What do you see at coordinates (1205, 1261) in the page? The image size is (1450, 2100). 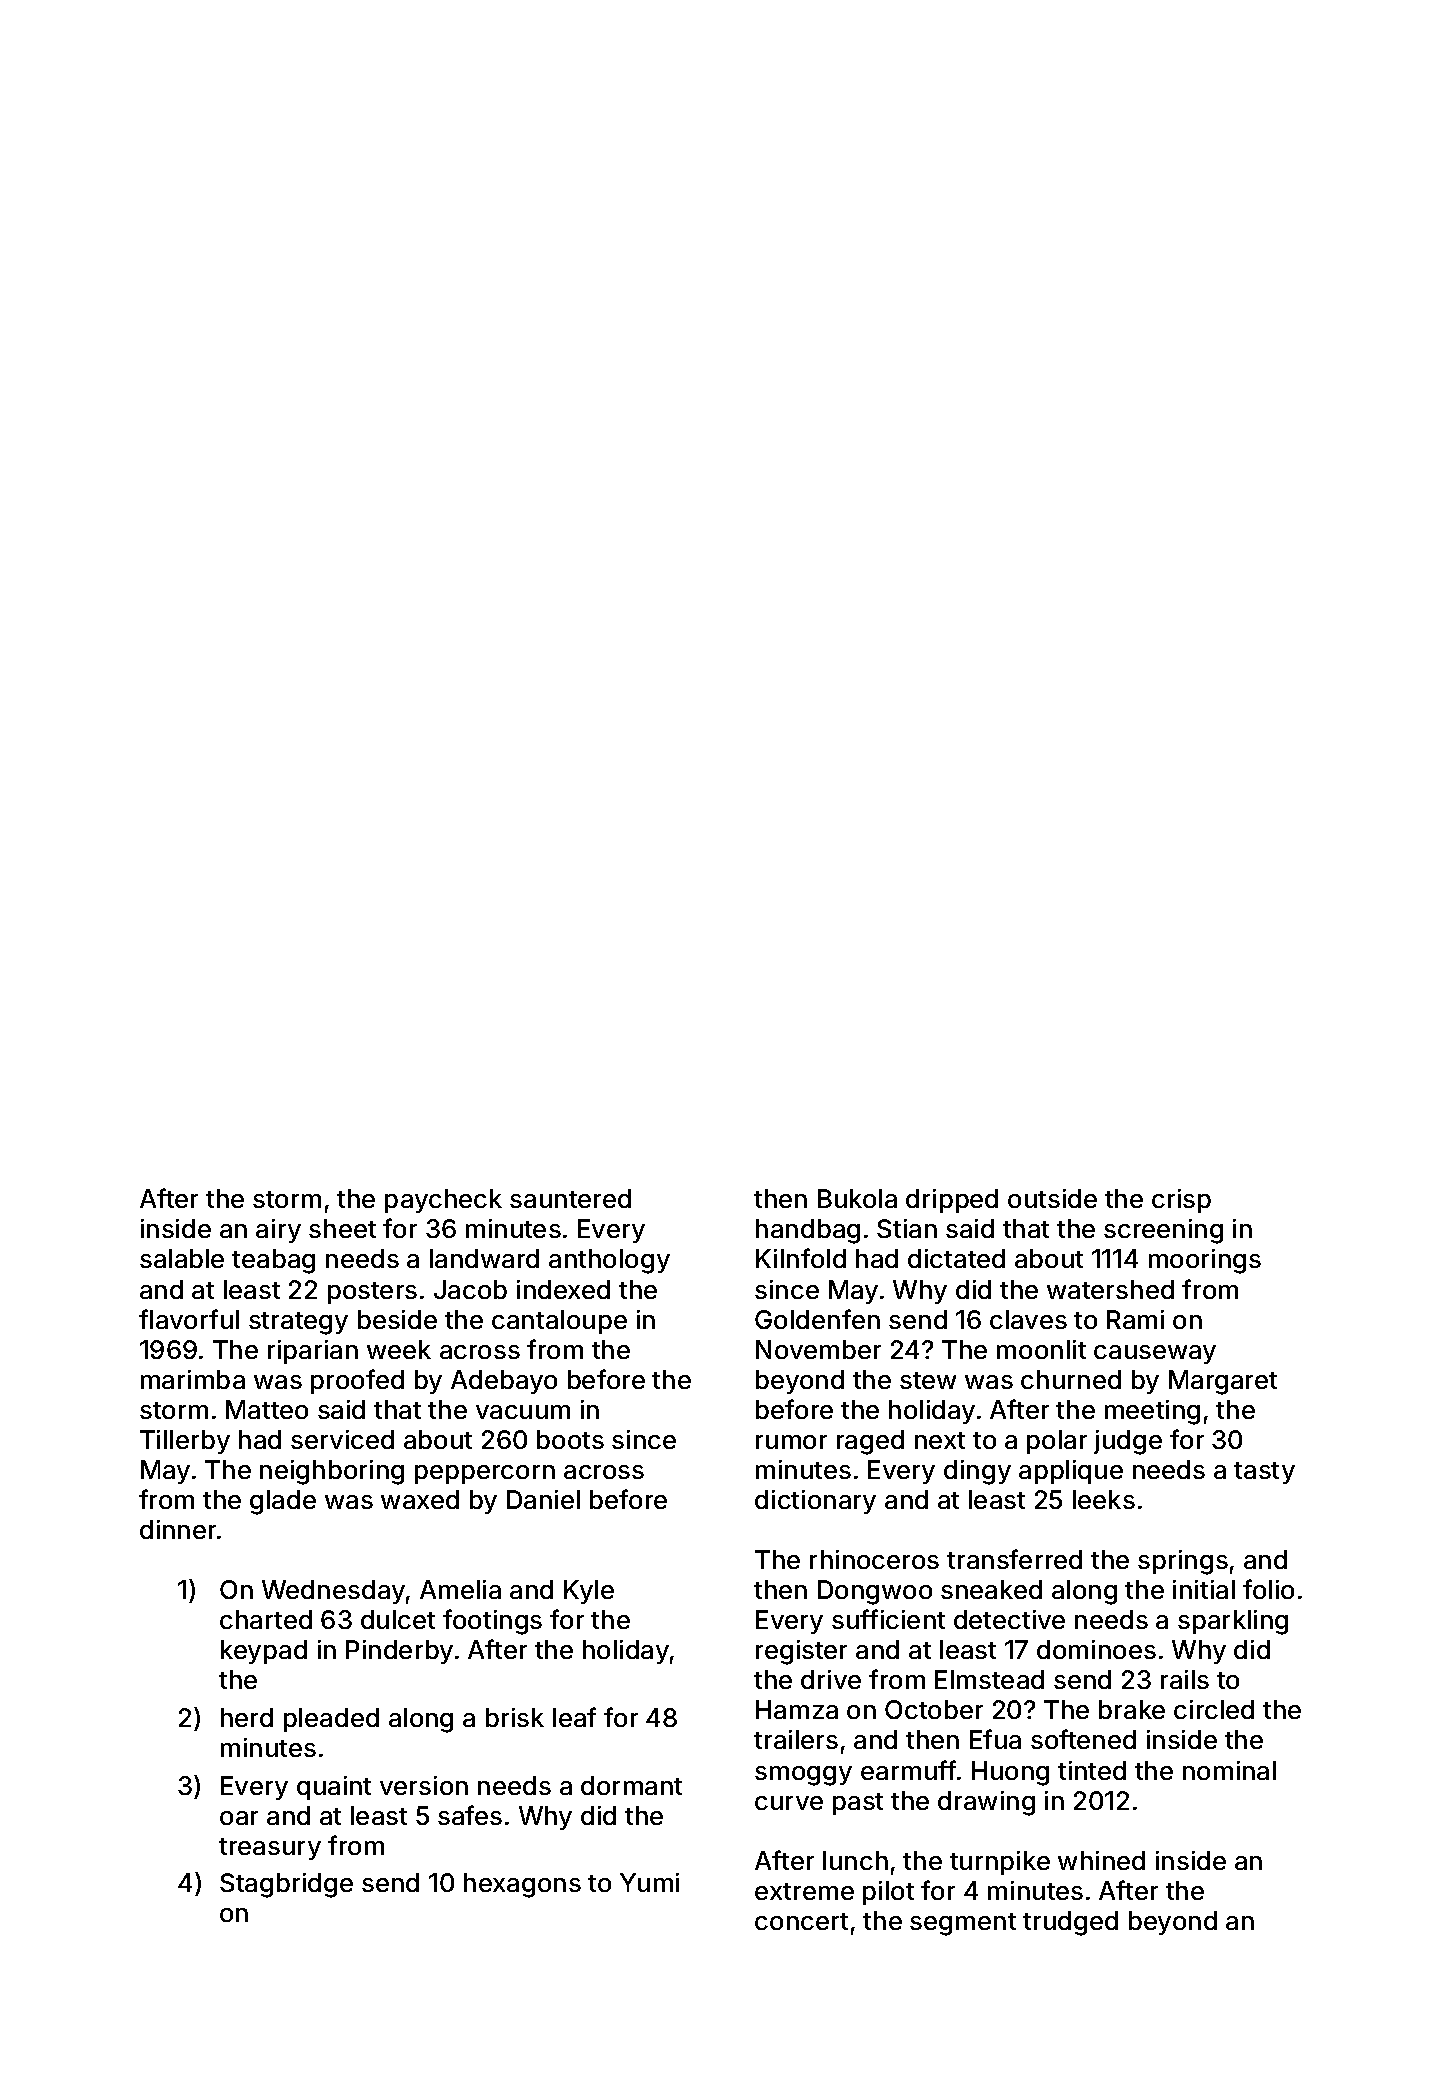 I see `moorings` at bounding box center [1205, 1261].
